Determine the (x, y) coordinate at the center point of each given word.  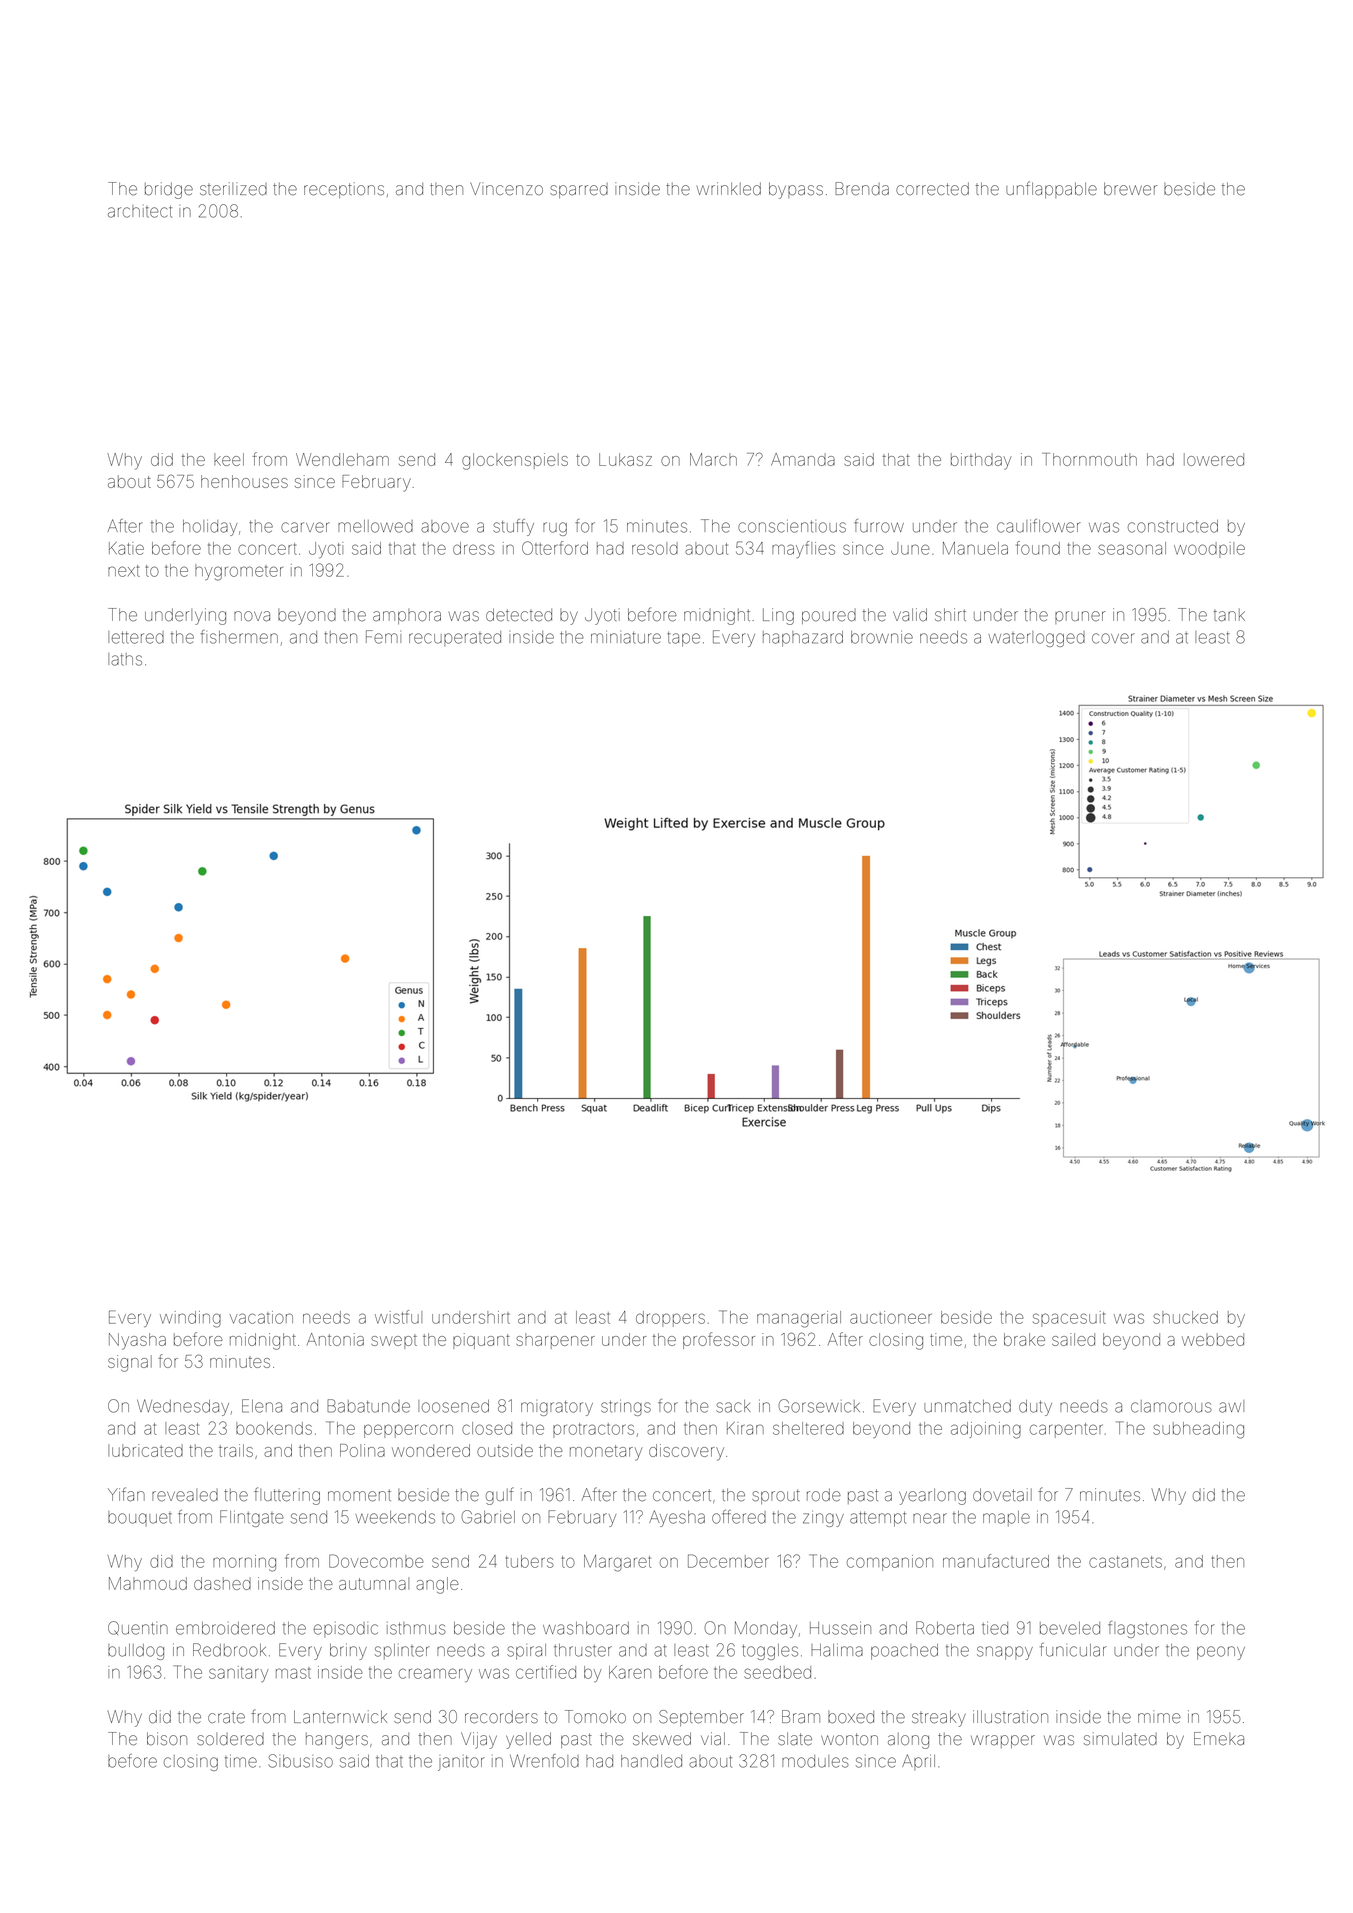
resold (655, 548)
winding (190, 1319)
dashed (222, 1583)
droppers (670, 1319)
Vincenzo (506, 188)
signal (130, 1363)
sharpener (555, 1341)
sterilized (233, 189)
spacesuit (1069, 1319)
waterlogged (1036, 639)
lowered (1214, 459)
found (1038, 548)
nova (252, 616)
